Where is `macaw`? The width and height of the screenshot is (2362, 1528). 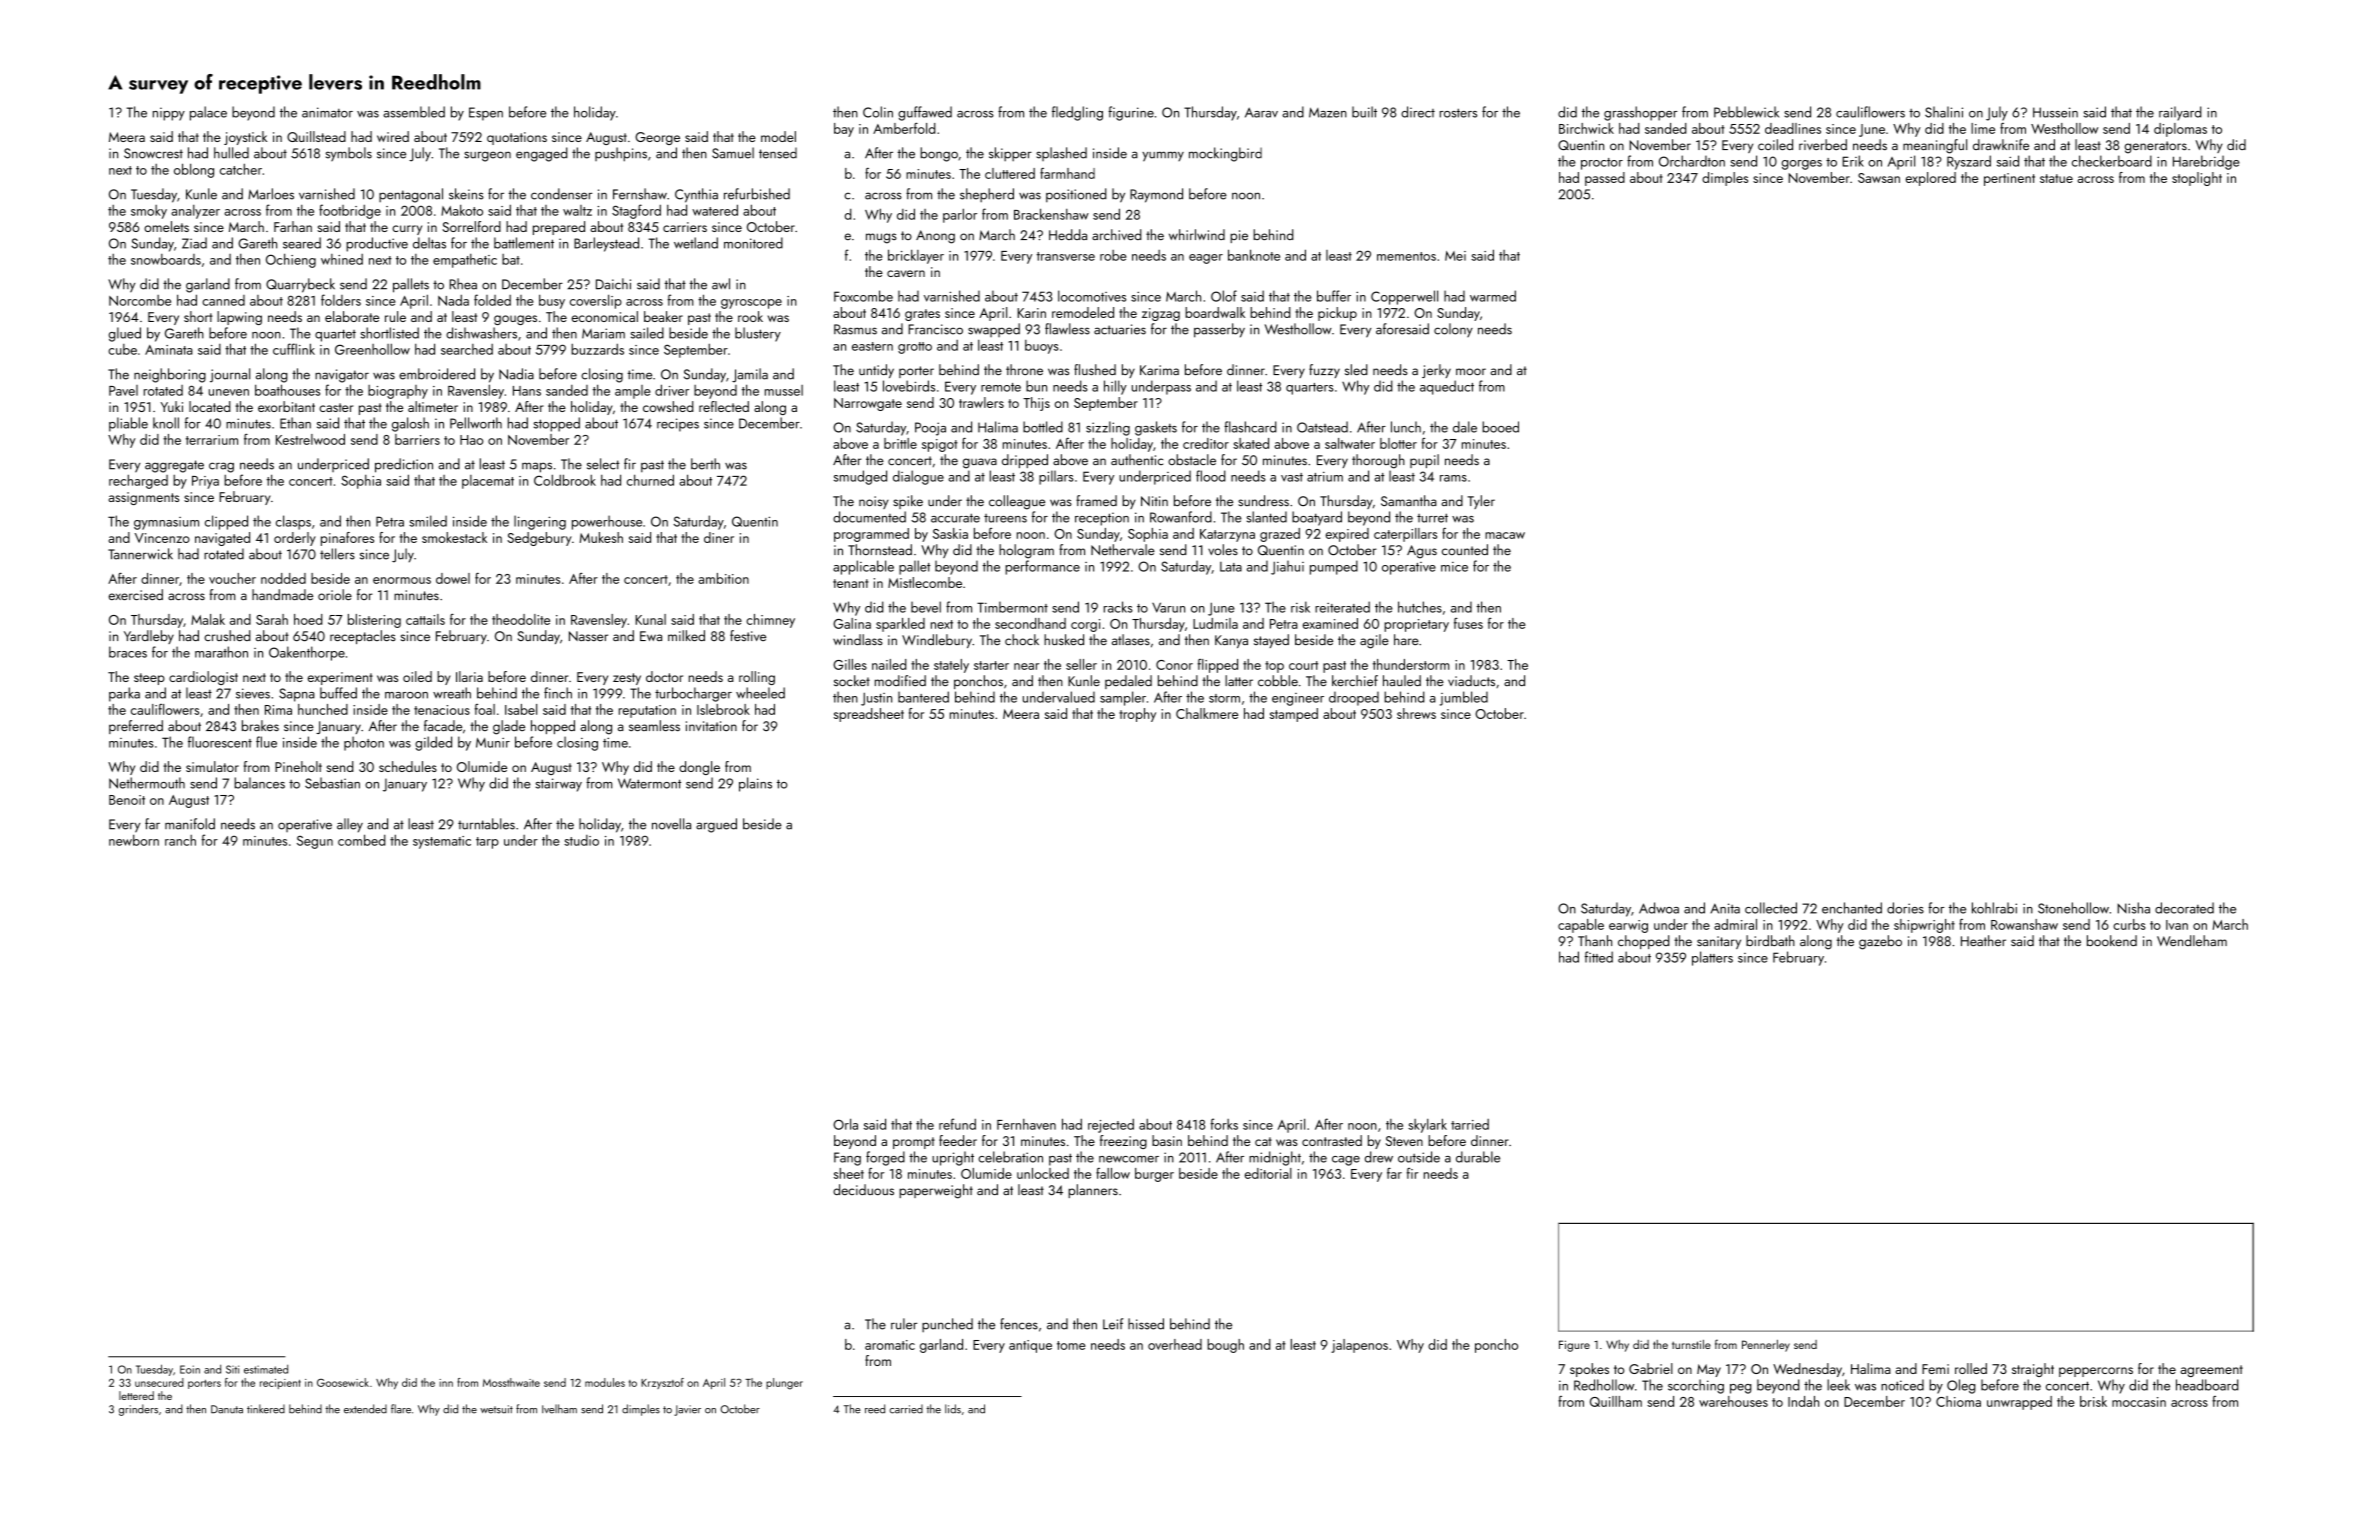 macaw is located at coordinates (1505, 535).
